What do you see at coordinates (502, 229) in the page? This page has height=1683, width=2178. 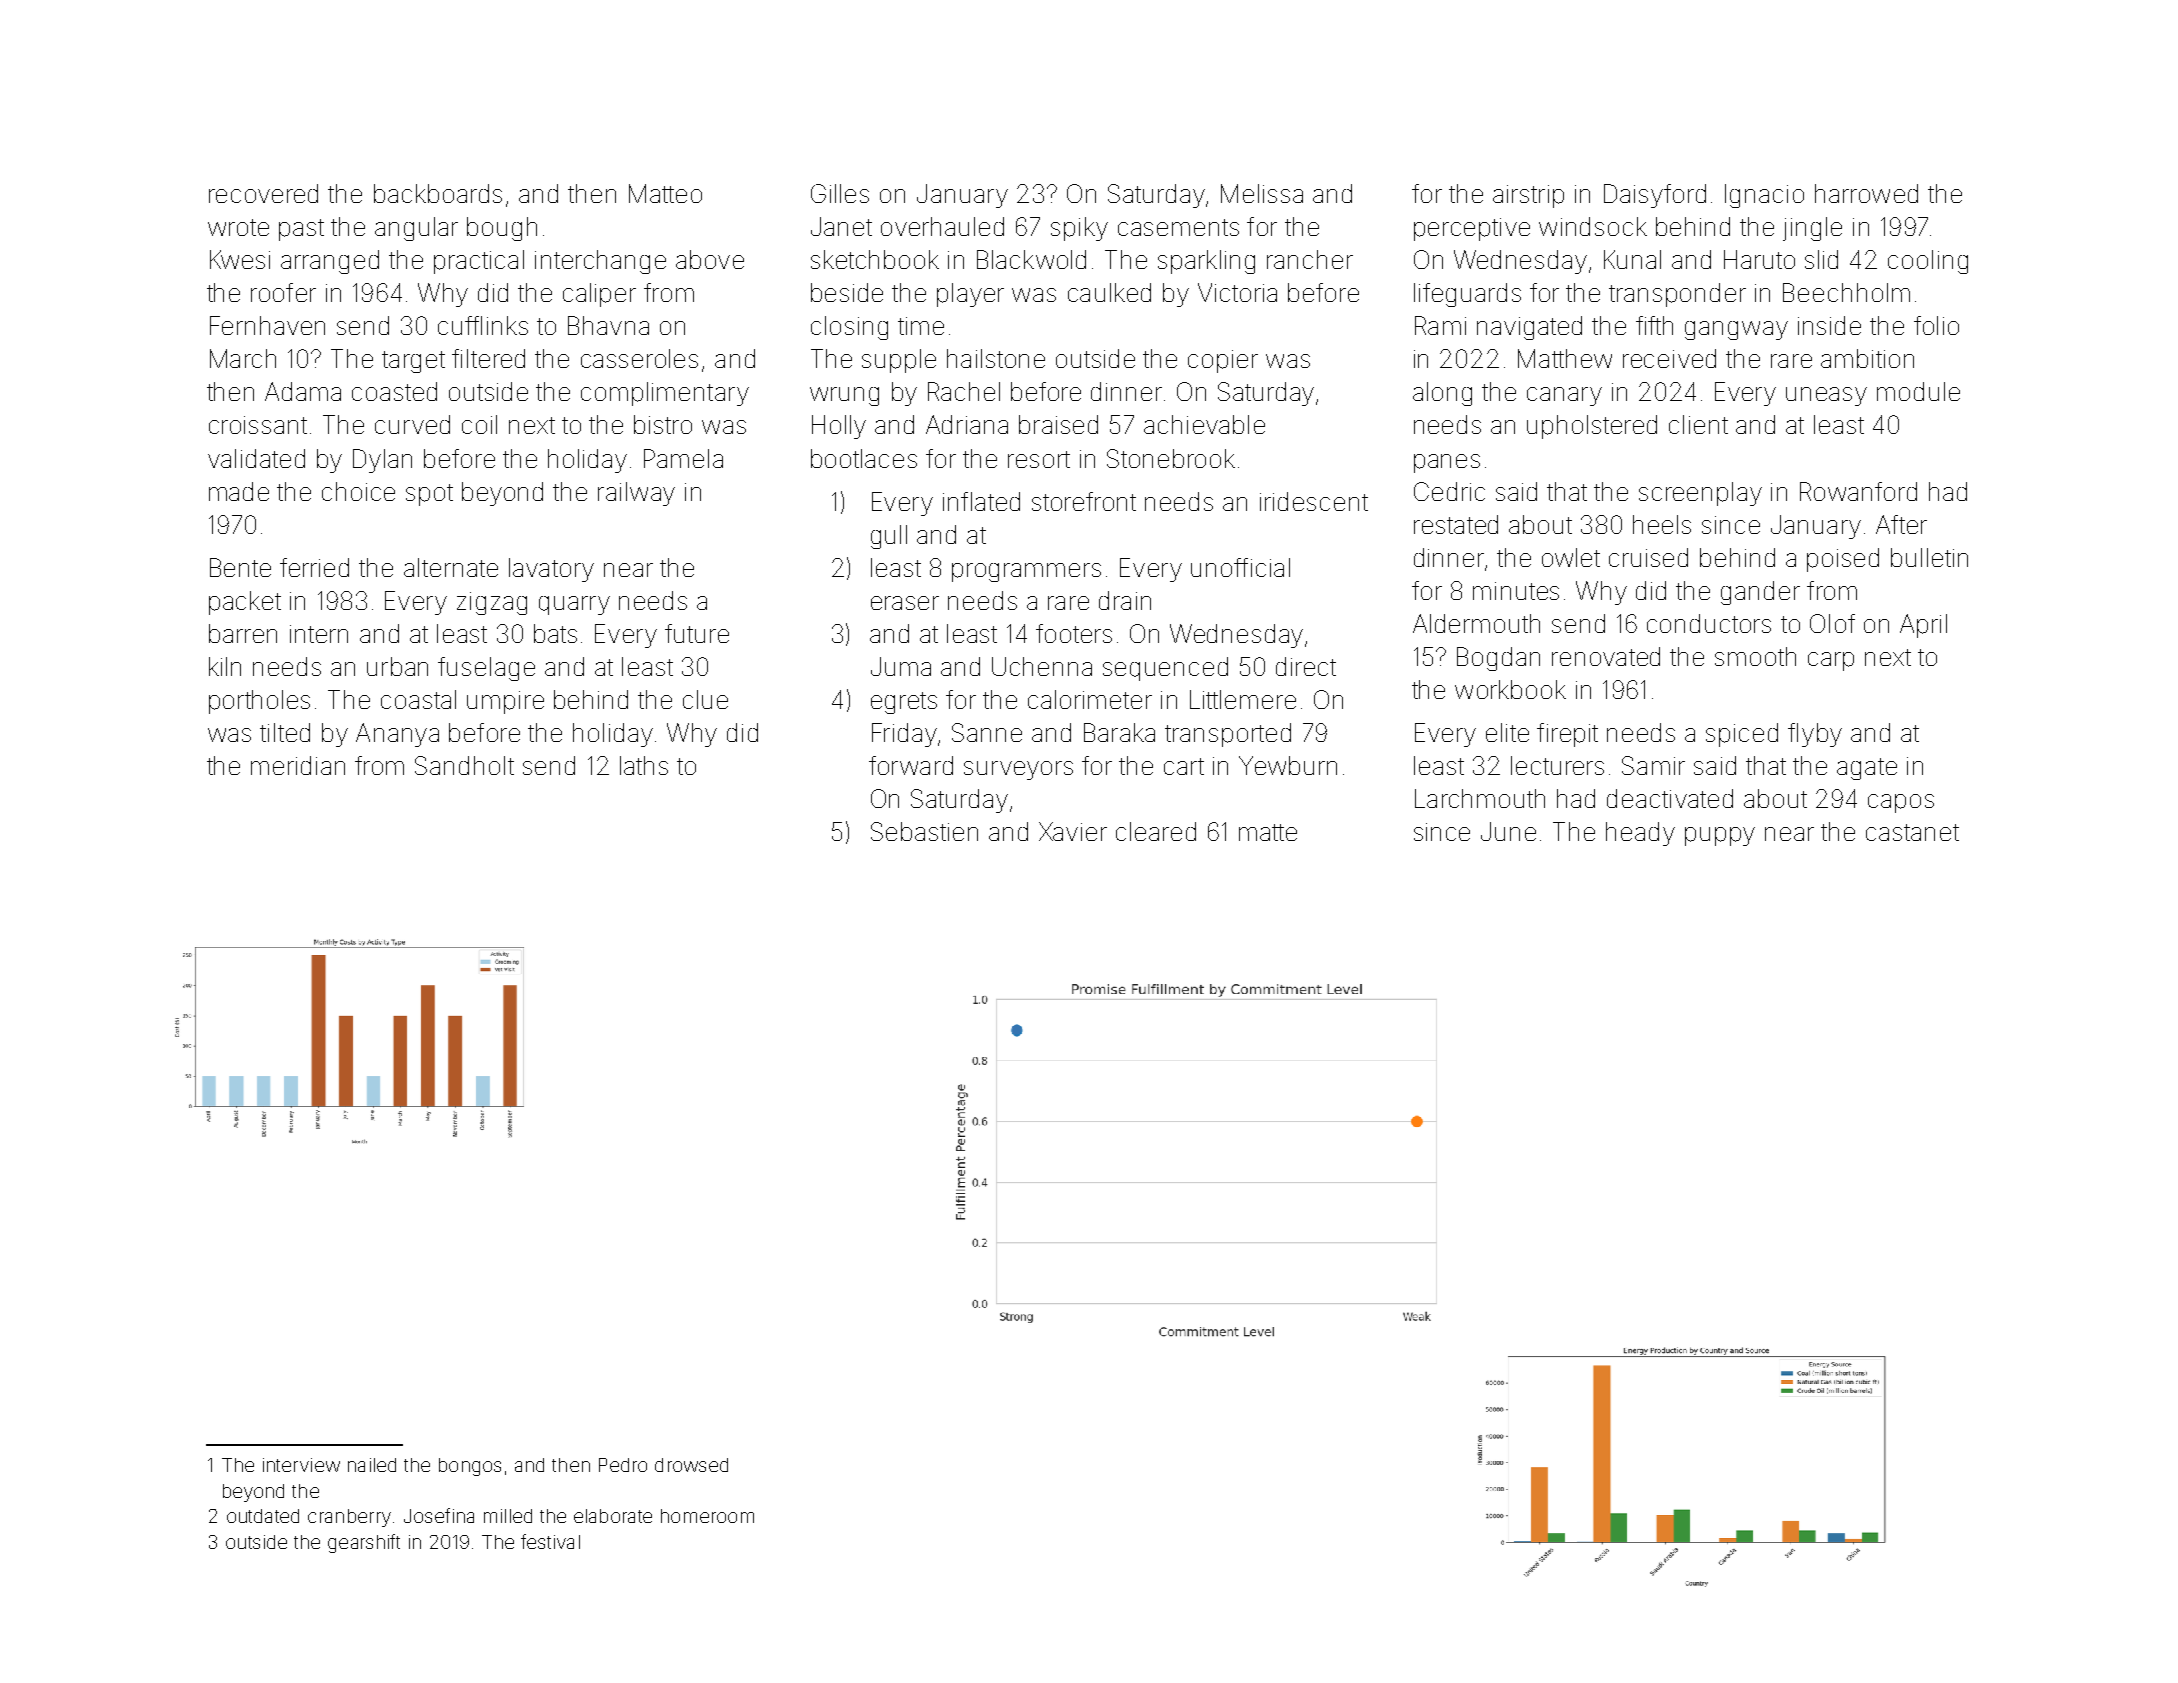 I see `bough` at bounding box center [502, 229].
